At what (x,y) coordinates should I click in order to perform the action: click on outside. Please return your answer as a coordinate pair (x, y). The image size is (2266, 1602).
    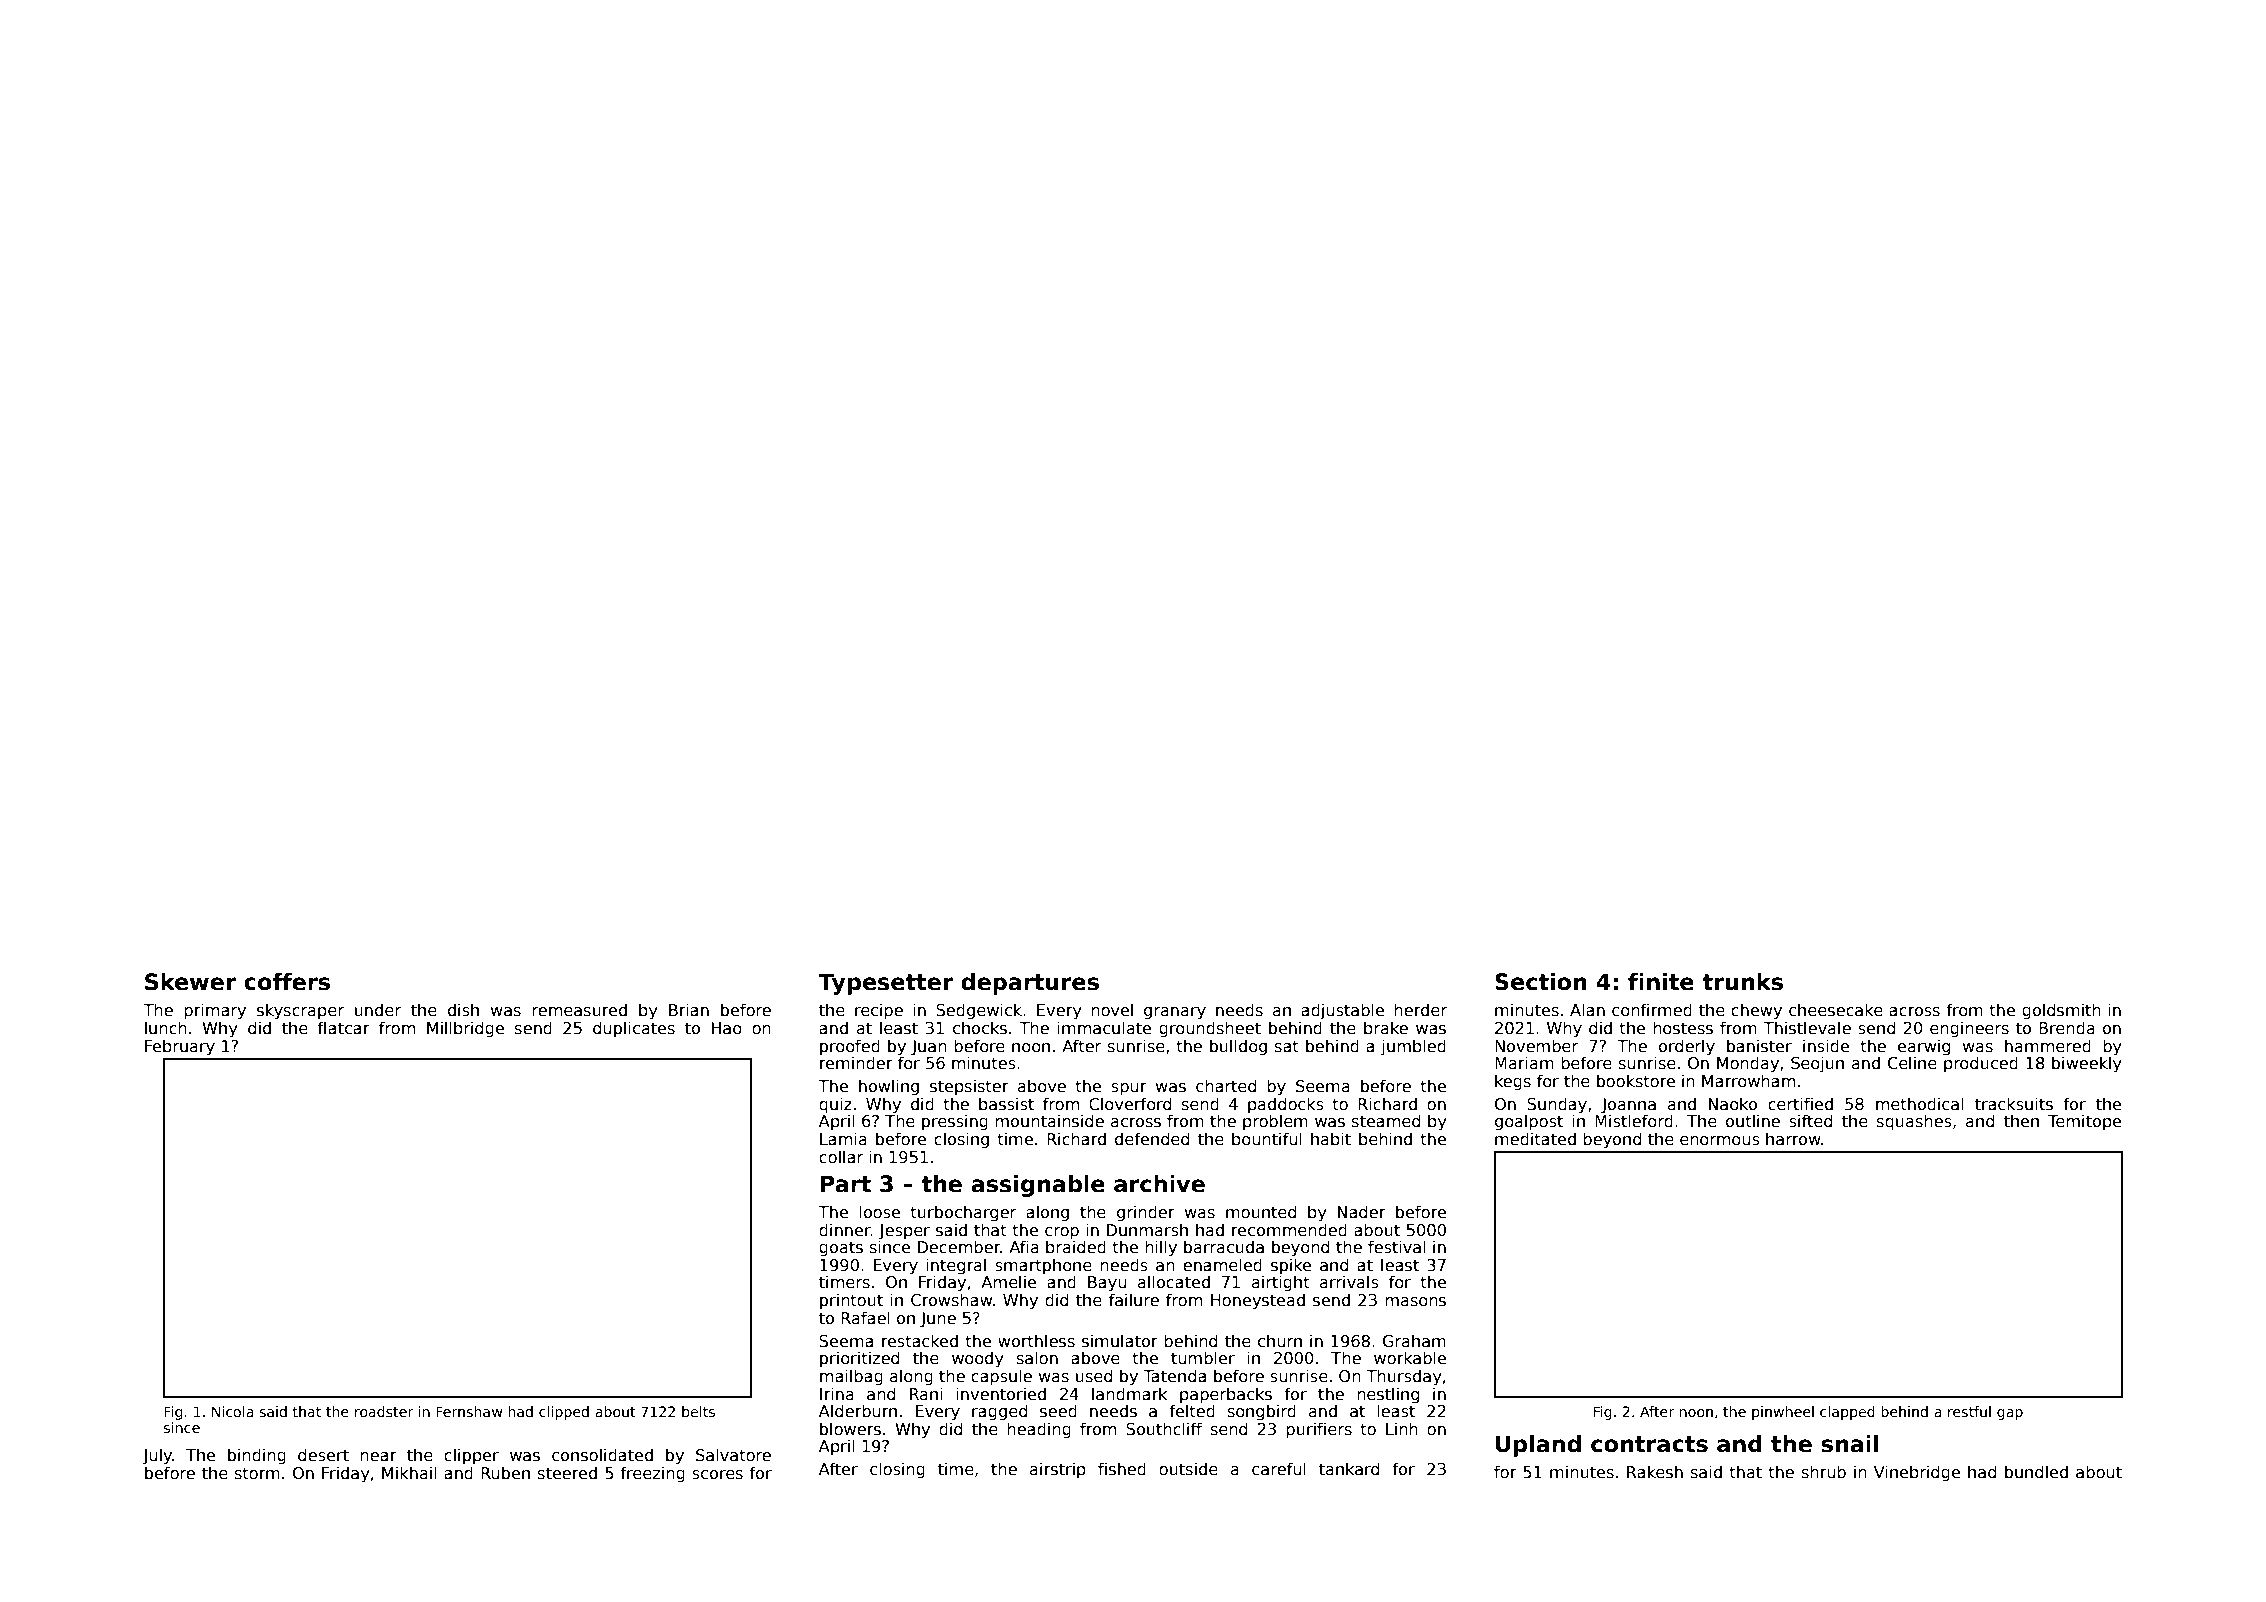
    Looking at the image, I should click on (1188, 1468).
